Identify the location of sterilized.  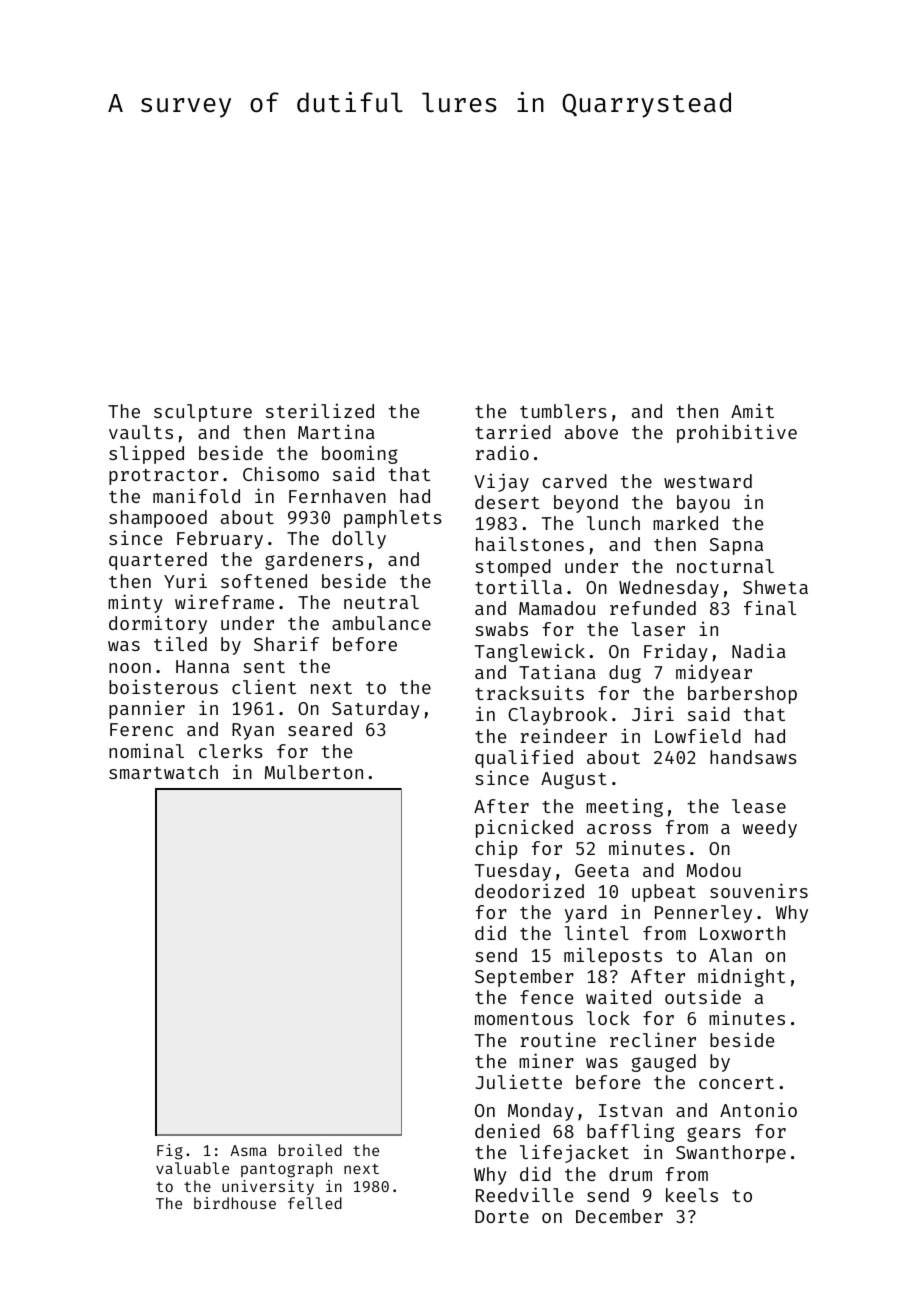
(320, 410).
